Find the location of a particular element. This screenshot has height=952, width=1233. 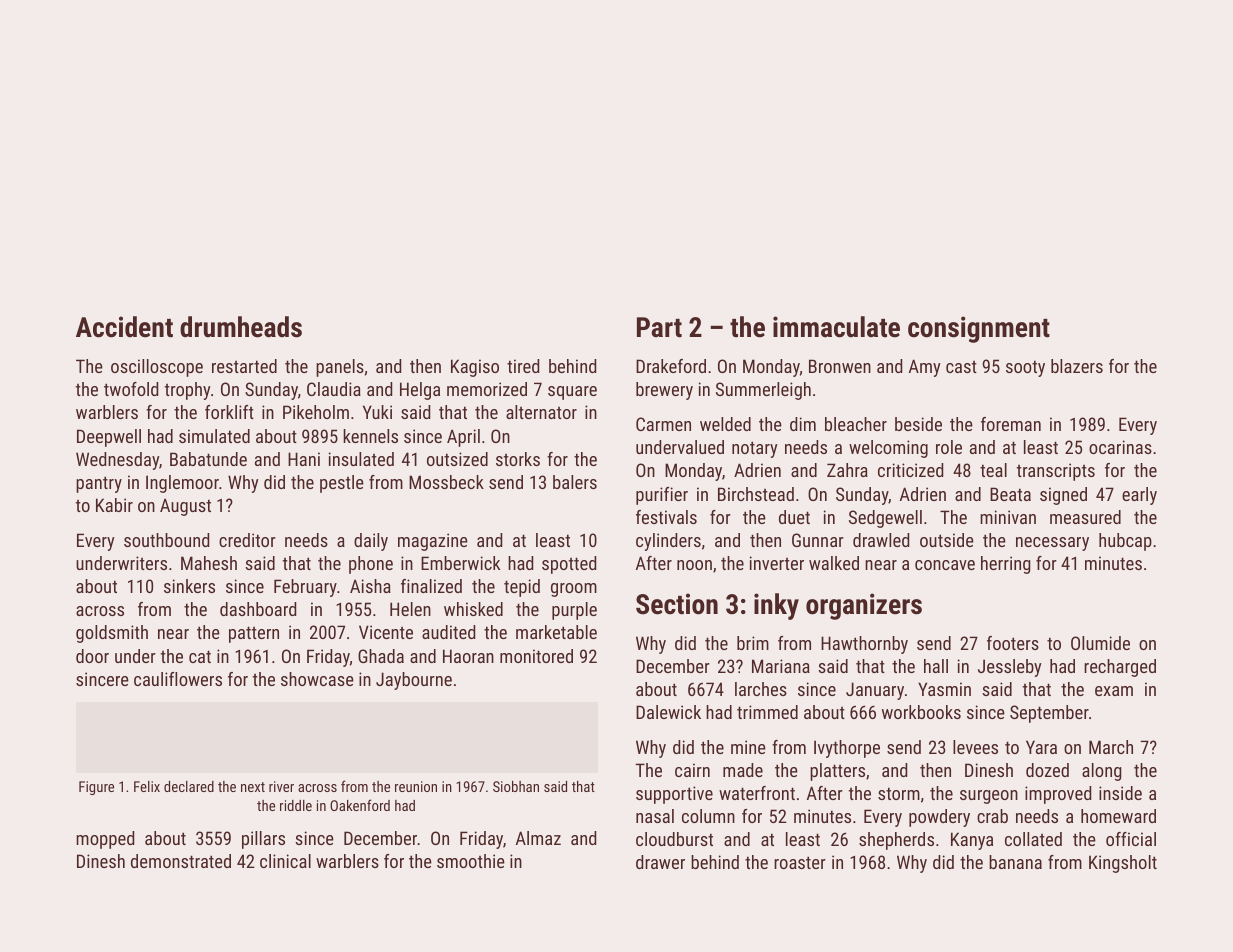

clinical is located at coordinates (285, 861).
